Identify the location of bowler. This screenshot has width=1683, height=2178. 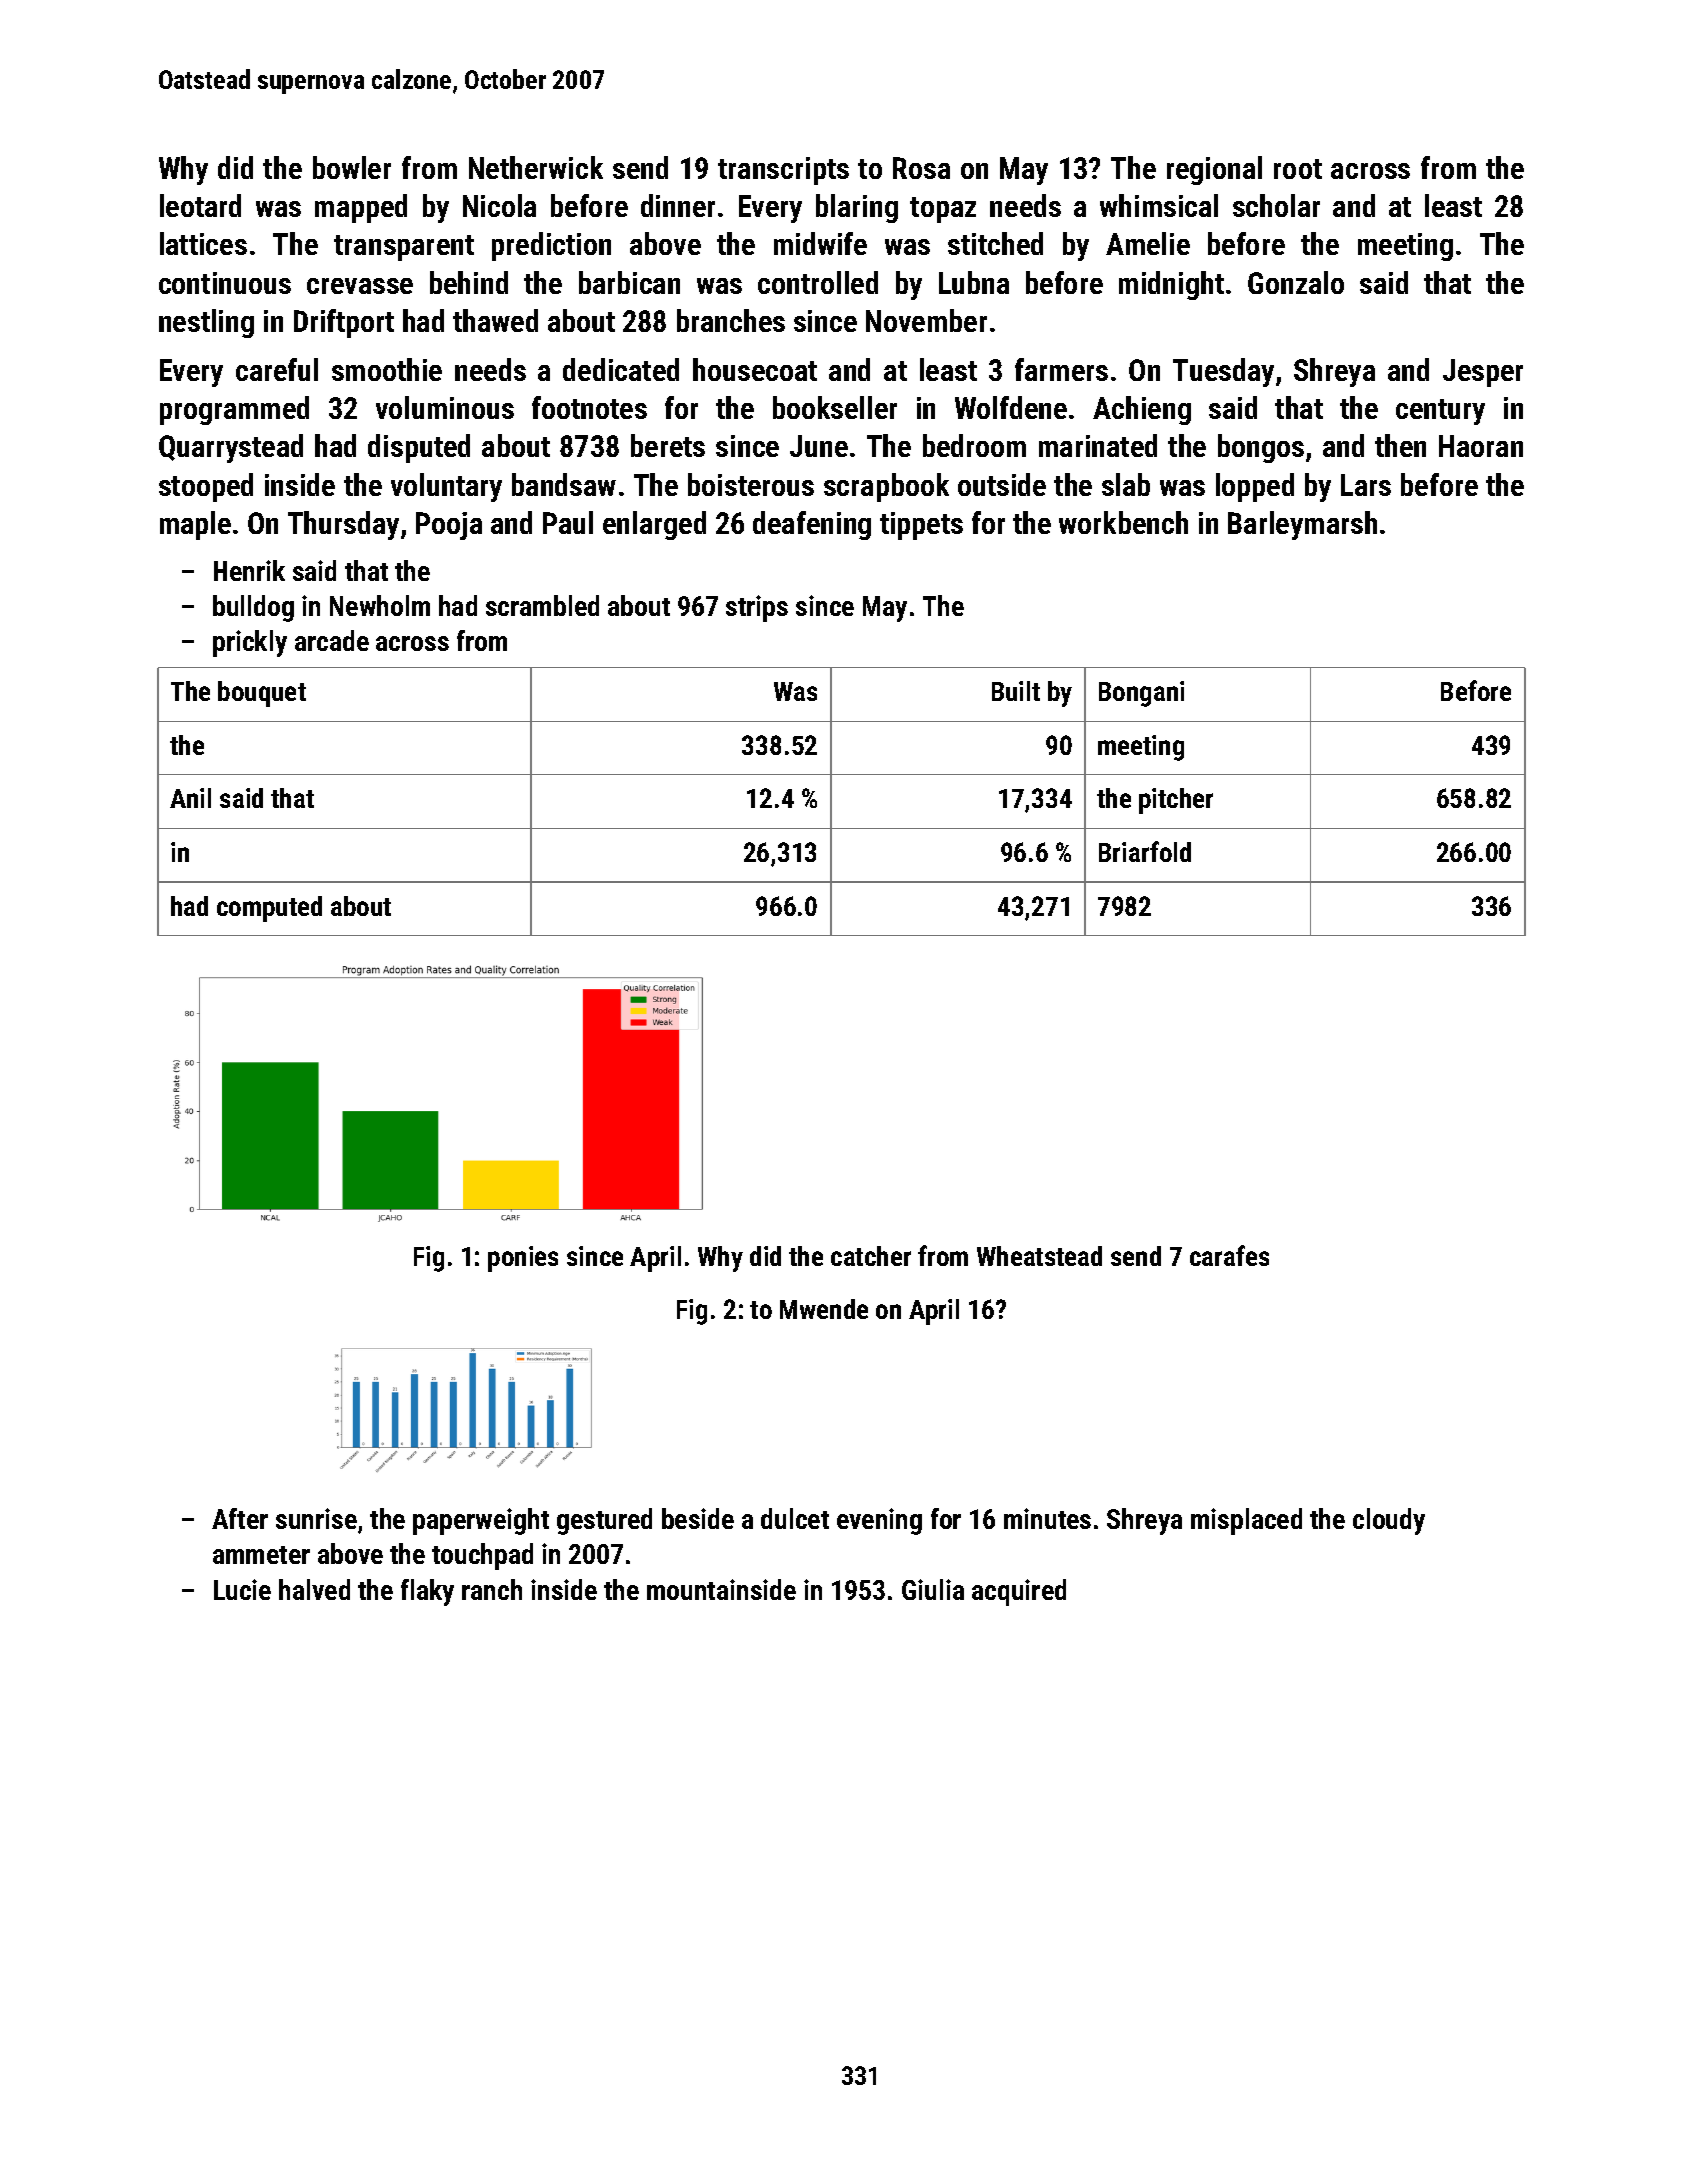
(352, 167).
